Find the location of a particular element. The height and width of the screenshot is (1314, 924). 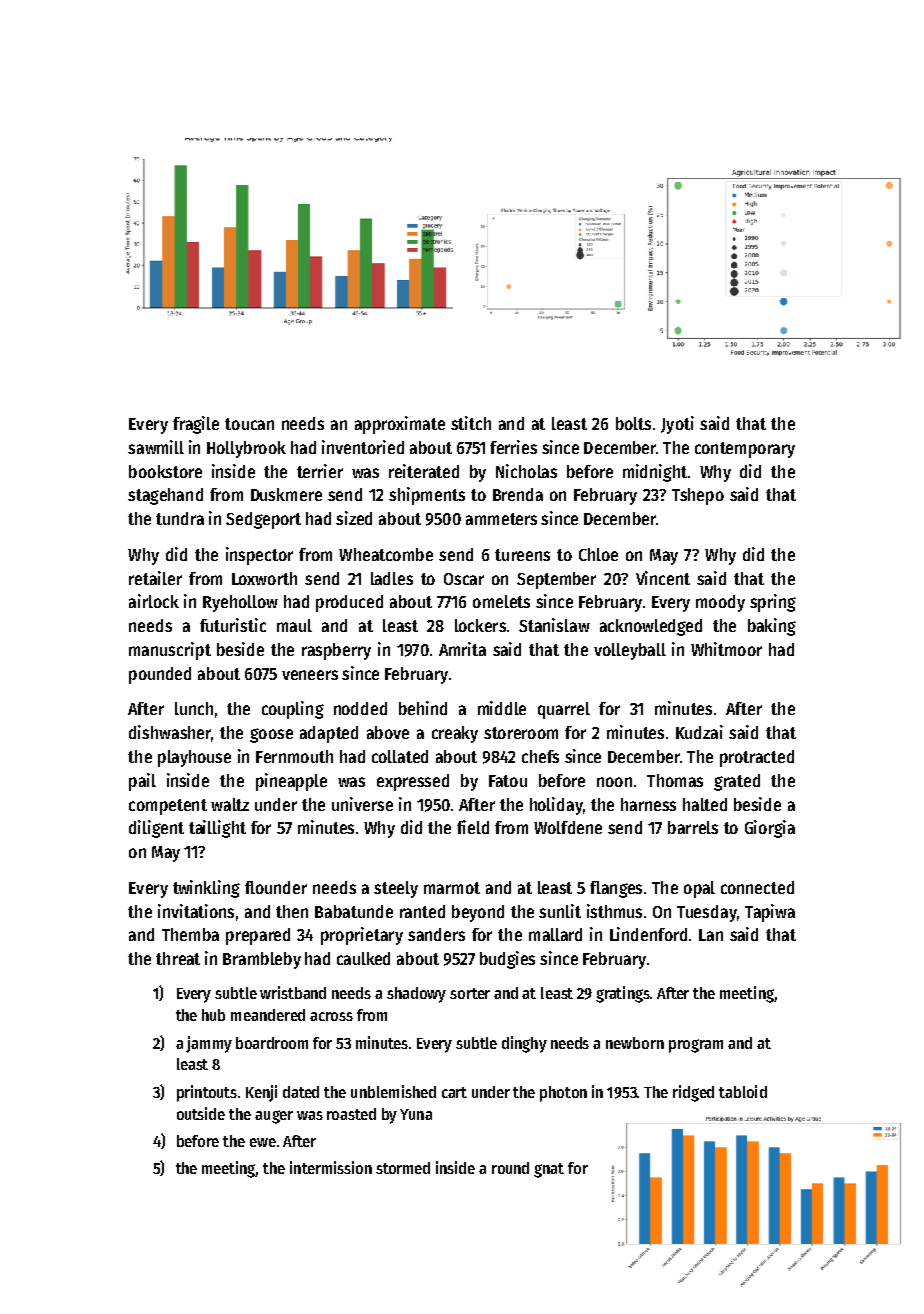

sorter is located at coordinates (470, 993).
